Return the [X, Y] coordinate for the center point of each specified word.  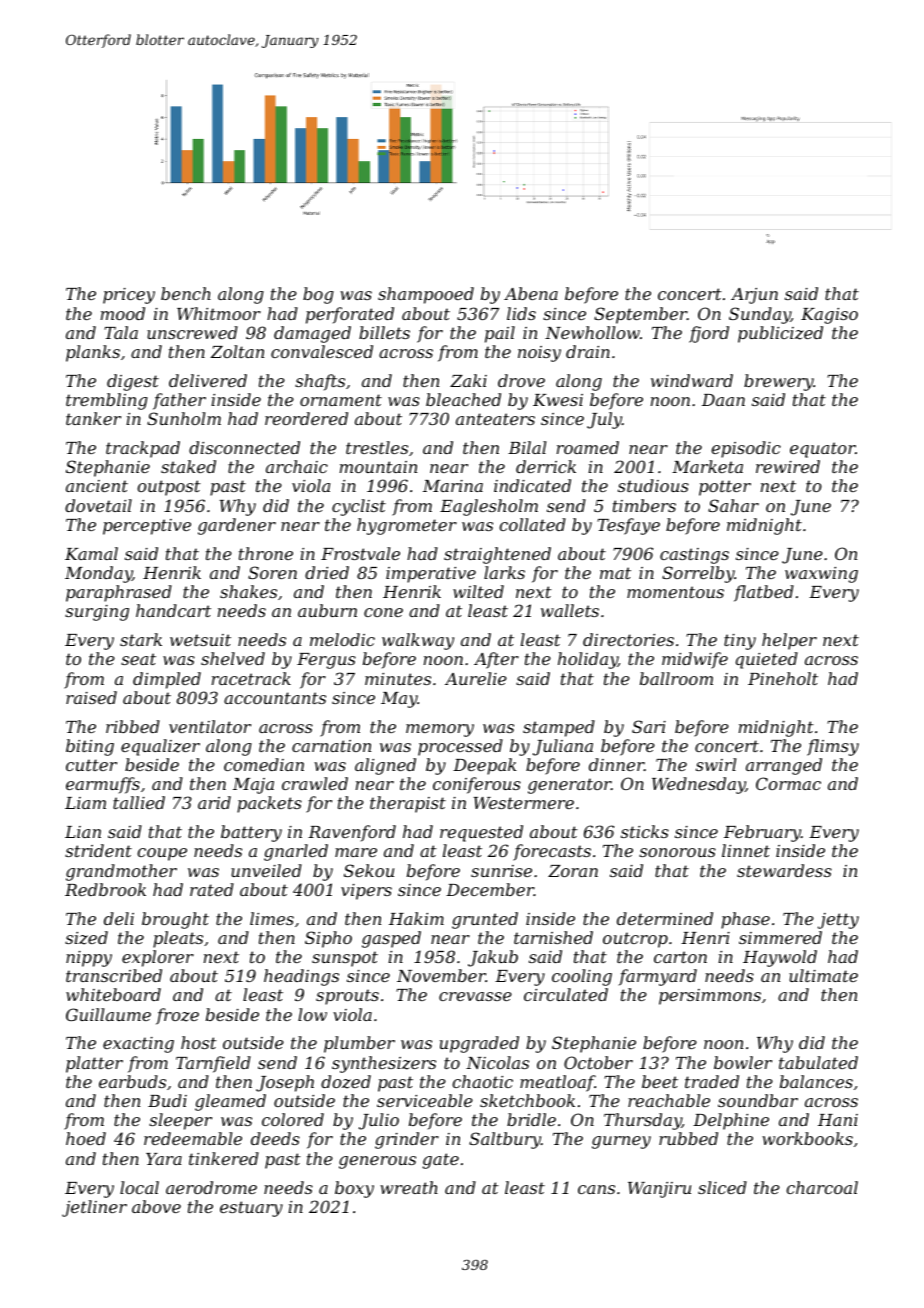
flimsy [833, 747]
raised [91, 697]
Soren [272, 572]
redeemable [193, 1138]
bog [318, 295]
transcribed [114, 975]
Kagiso [829, 316]
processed [460, 747]
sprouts [347, 997]
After [496, 660]
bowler [743, 1062]
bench [186, 293]
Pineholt [783, 678]
